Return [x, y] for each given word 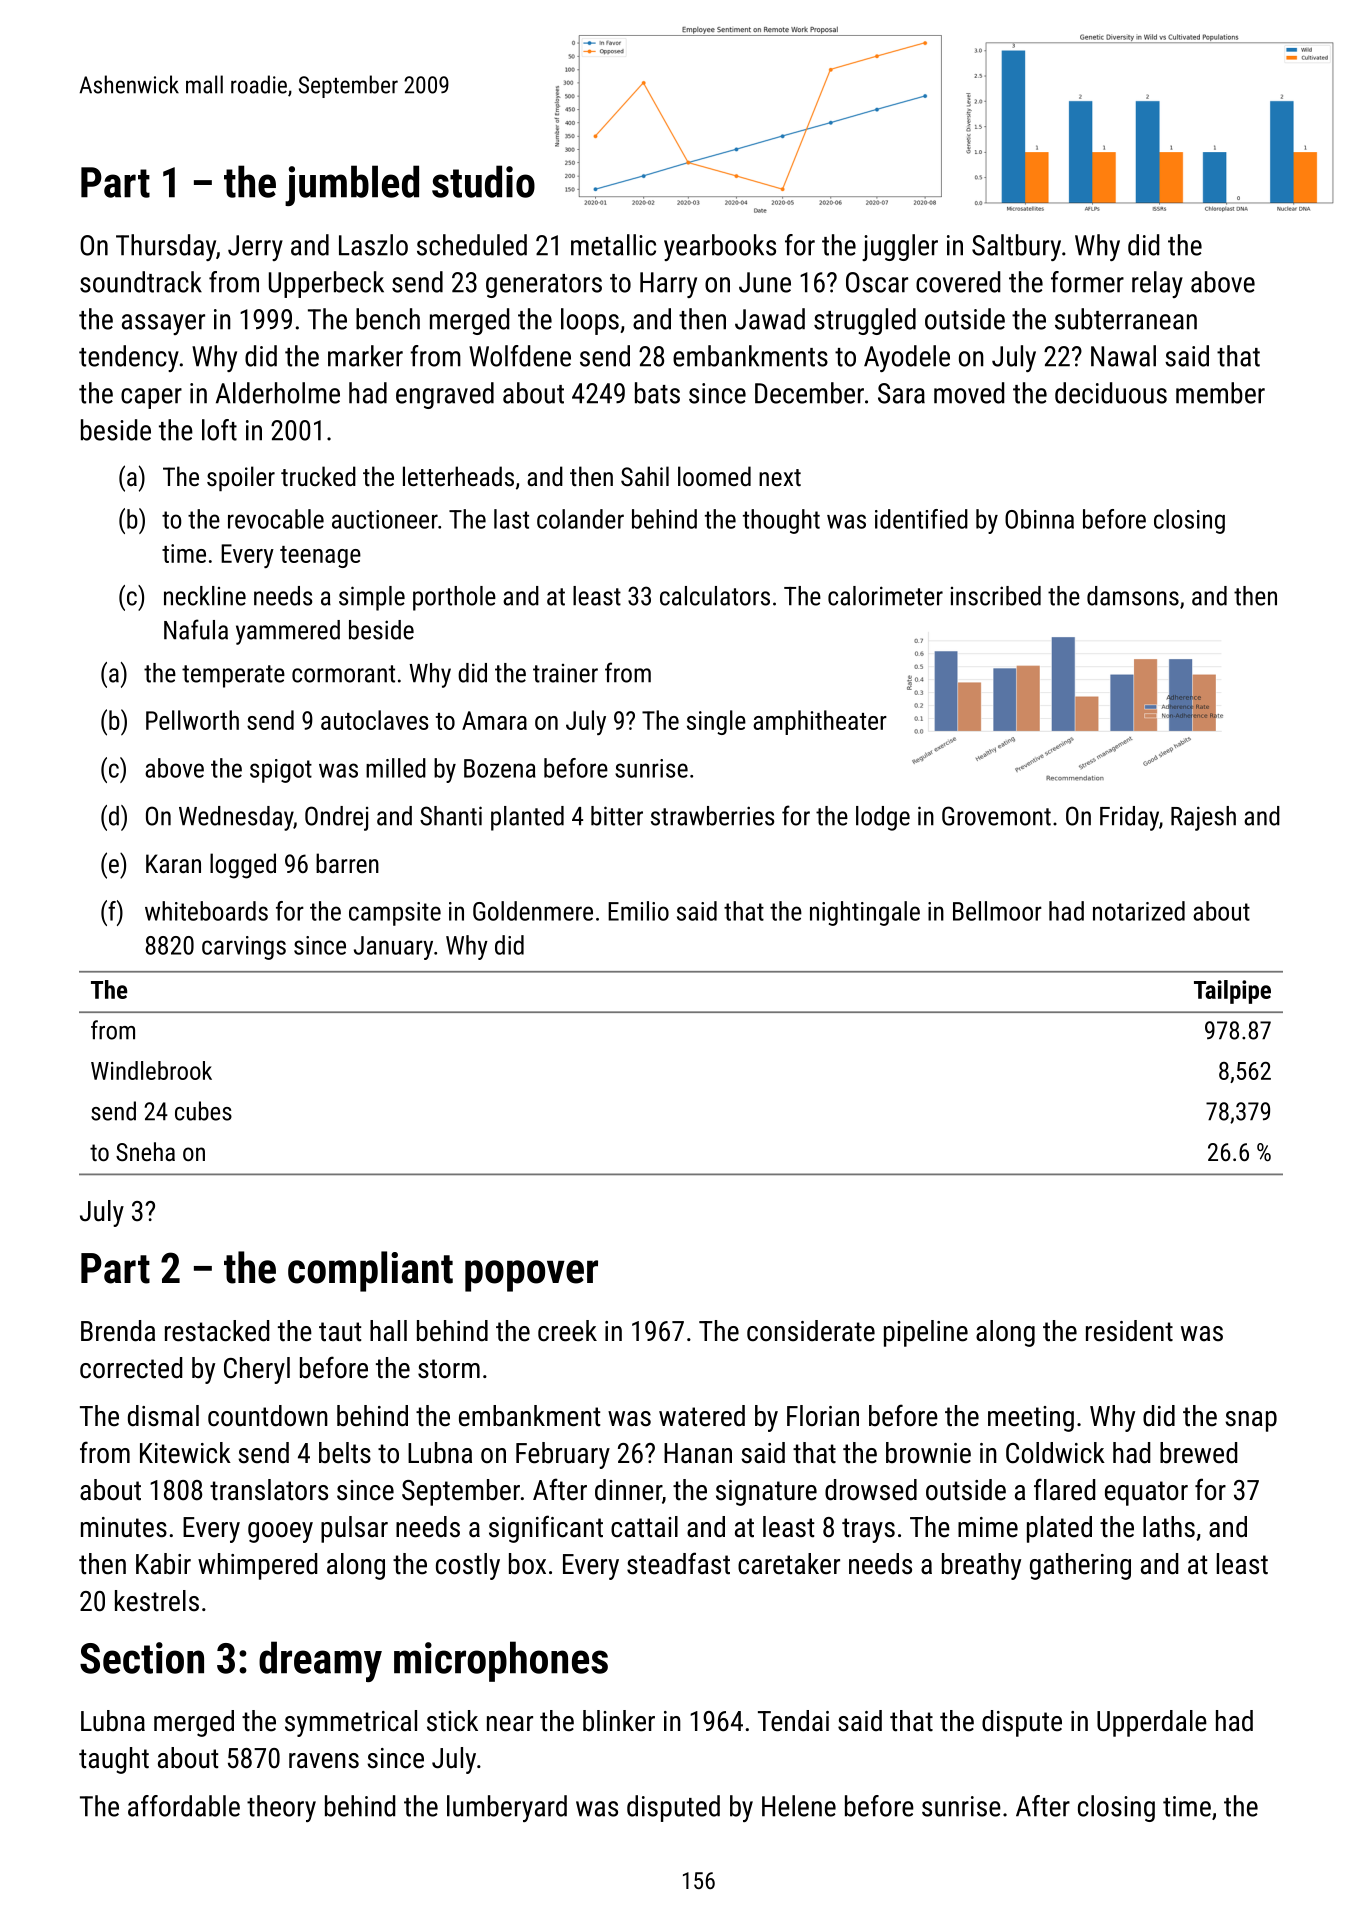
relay [1157, 284]
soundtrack [141, 282]
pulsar [354, 1529]
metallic [613, 245]
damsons [1133, 596]
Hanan [698, 1453]
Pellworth [192, 720]
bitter [617, 816]
